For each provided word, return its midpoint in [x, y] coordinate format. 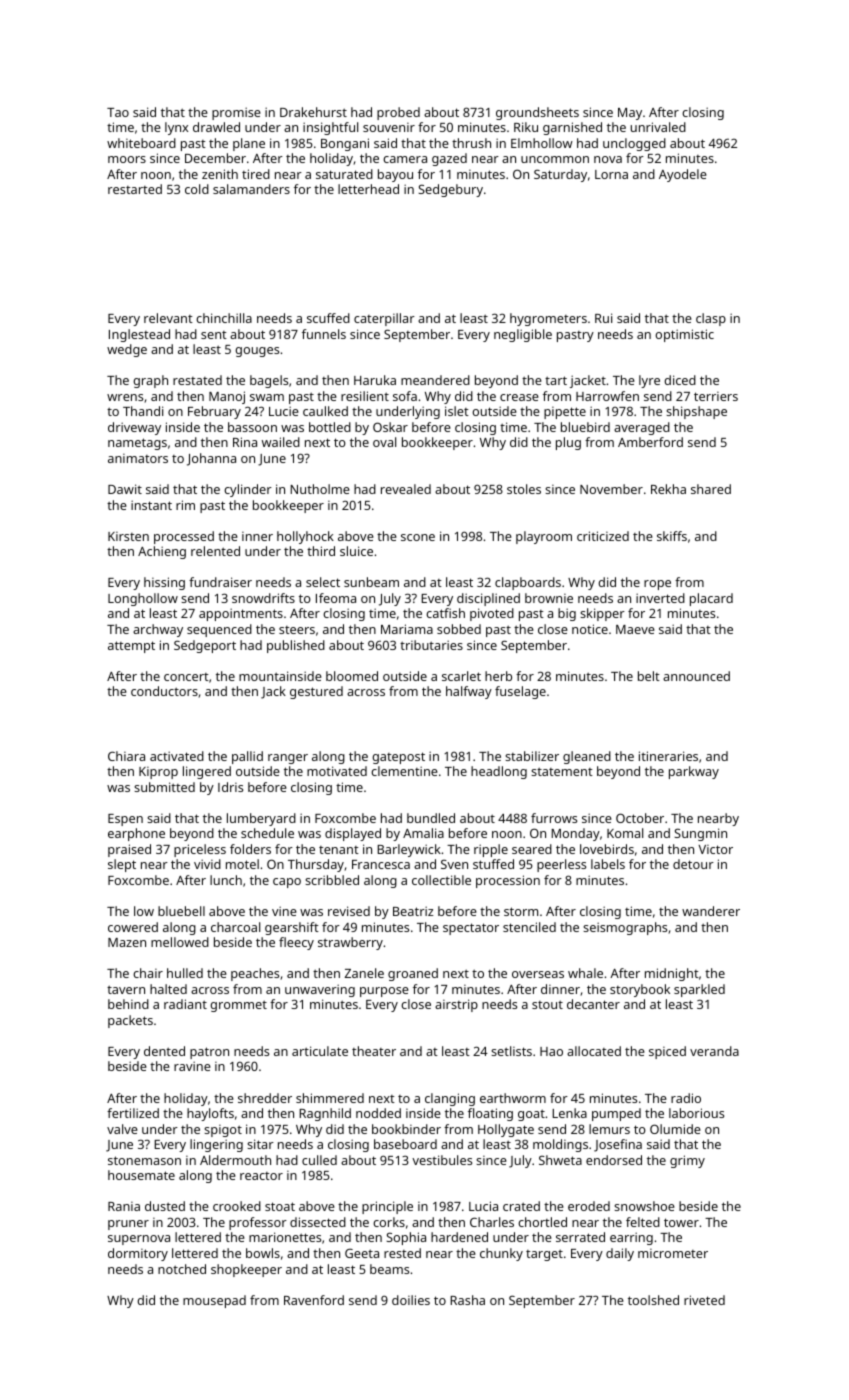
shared [711, 489]
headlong [499, 772]
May [630, 114]
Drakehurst [313, 112]
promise [236, 113]
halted [168, 989]
